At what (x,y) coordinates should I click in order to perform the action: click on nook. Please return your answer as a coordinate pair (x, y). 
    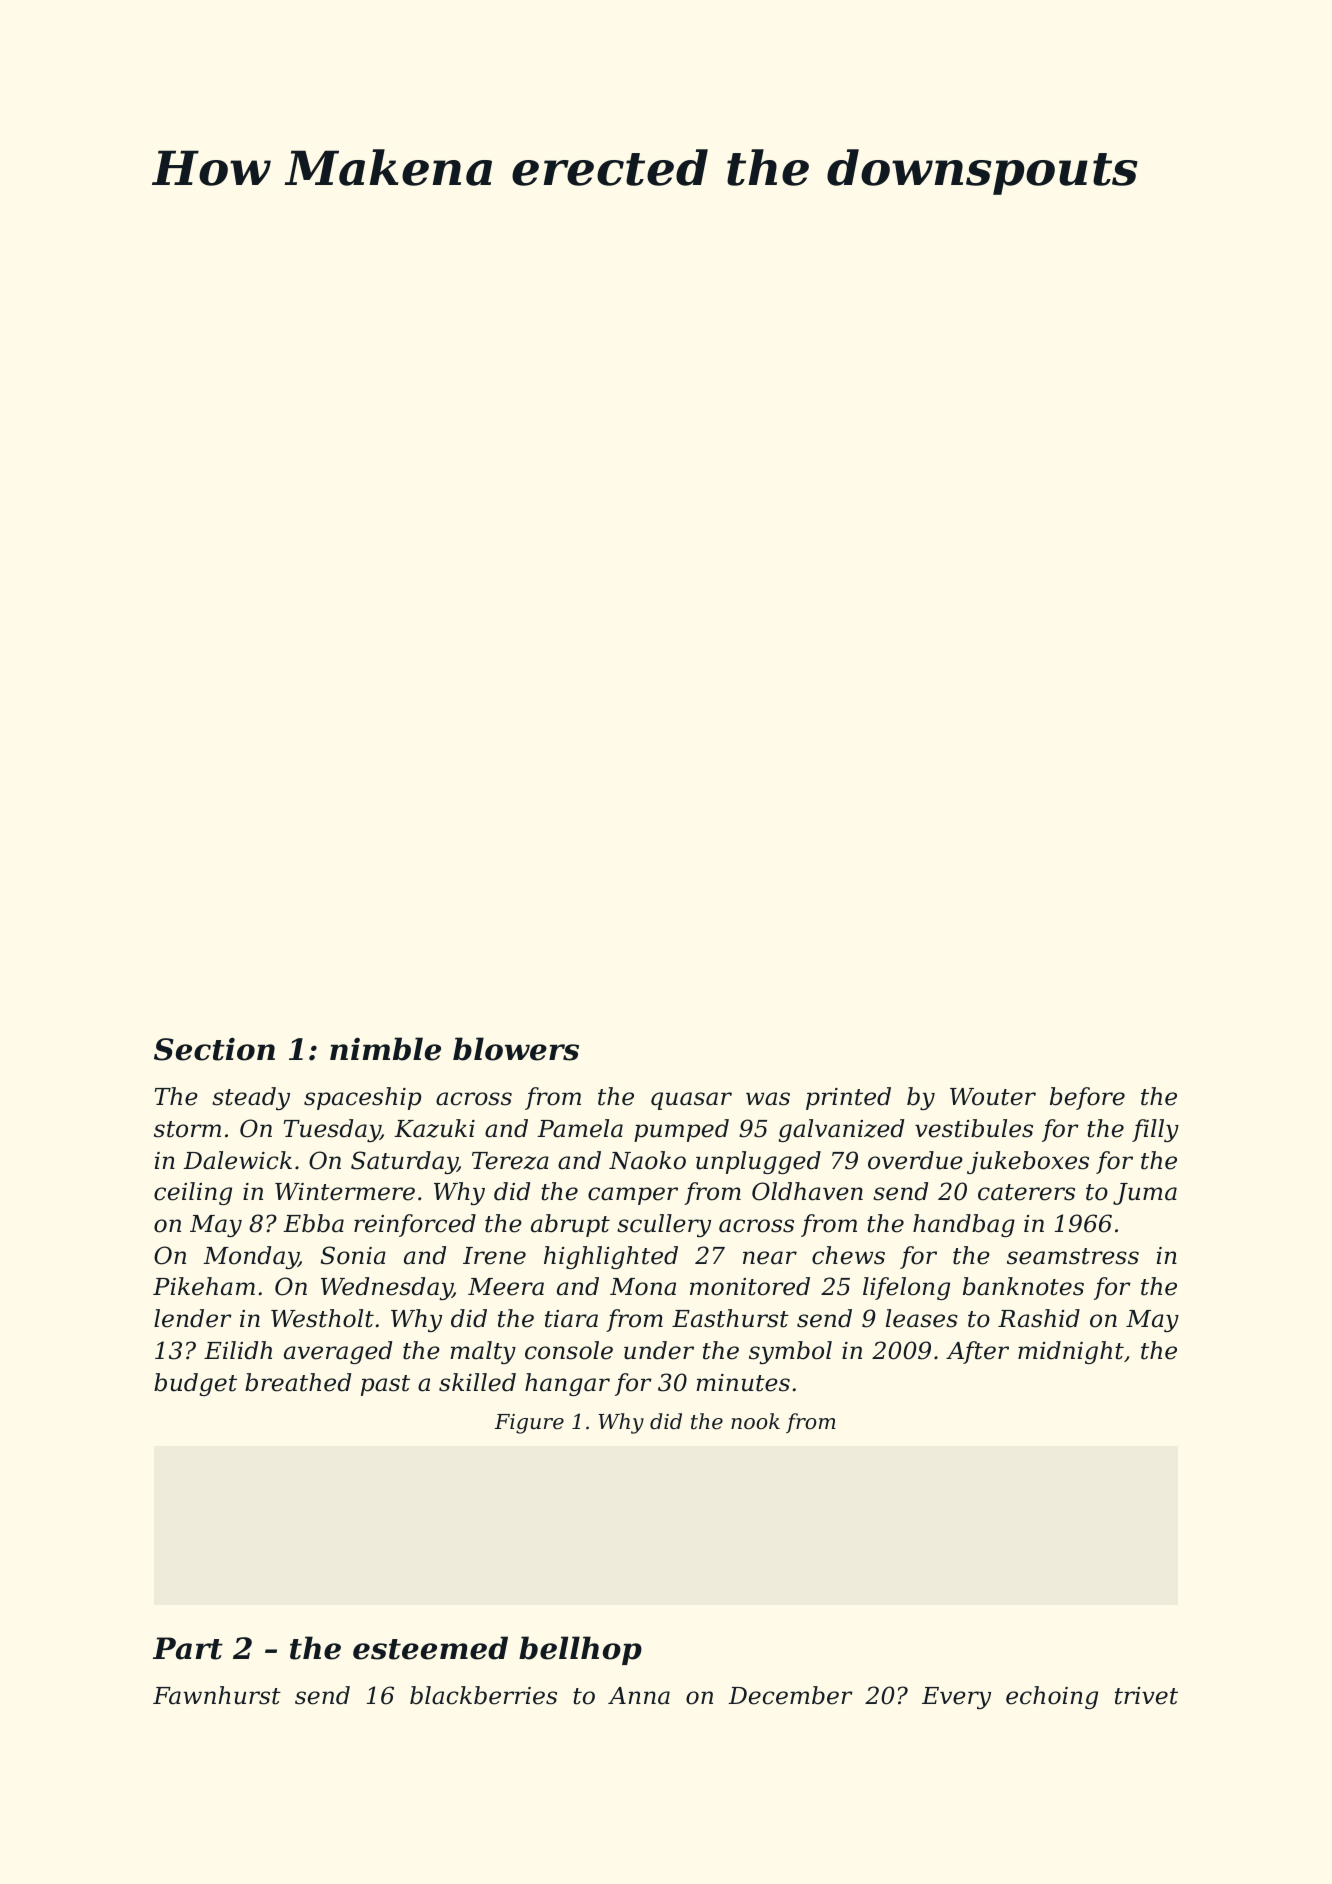
    Looking at the image, I should click on (755, 1421).
